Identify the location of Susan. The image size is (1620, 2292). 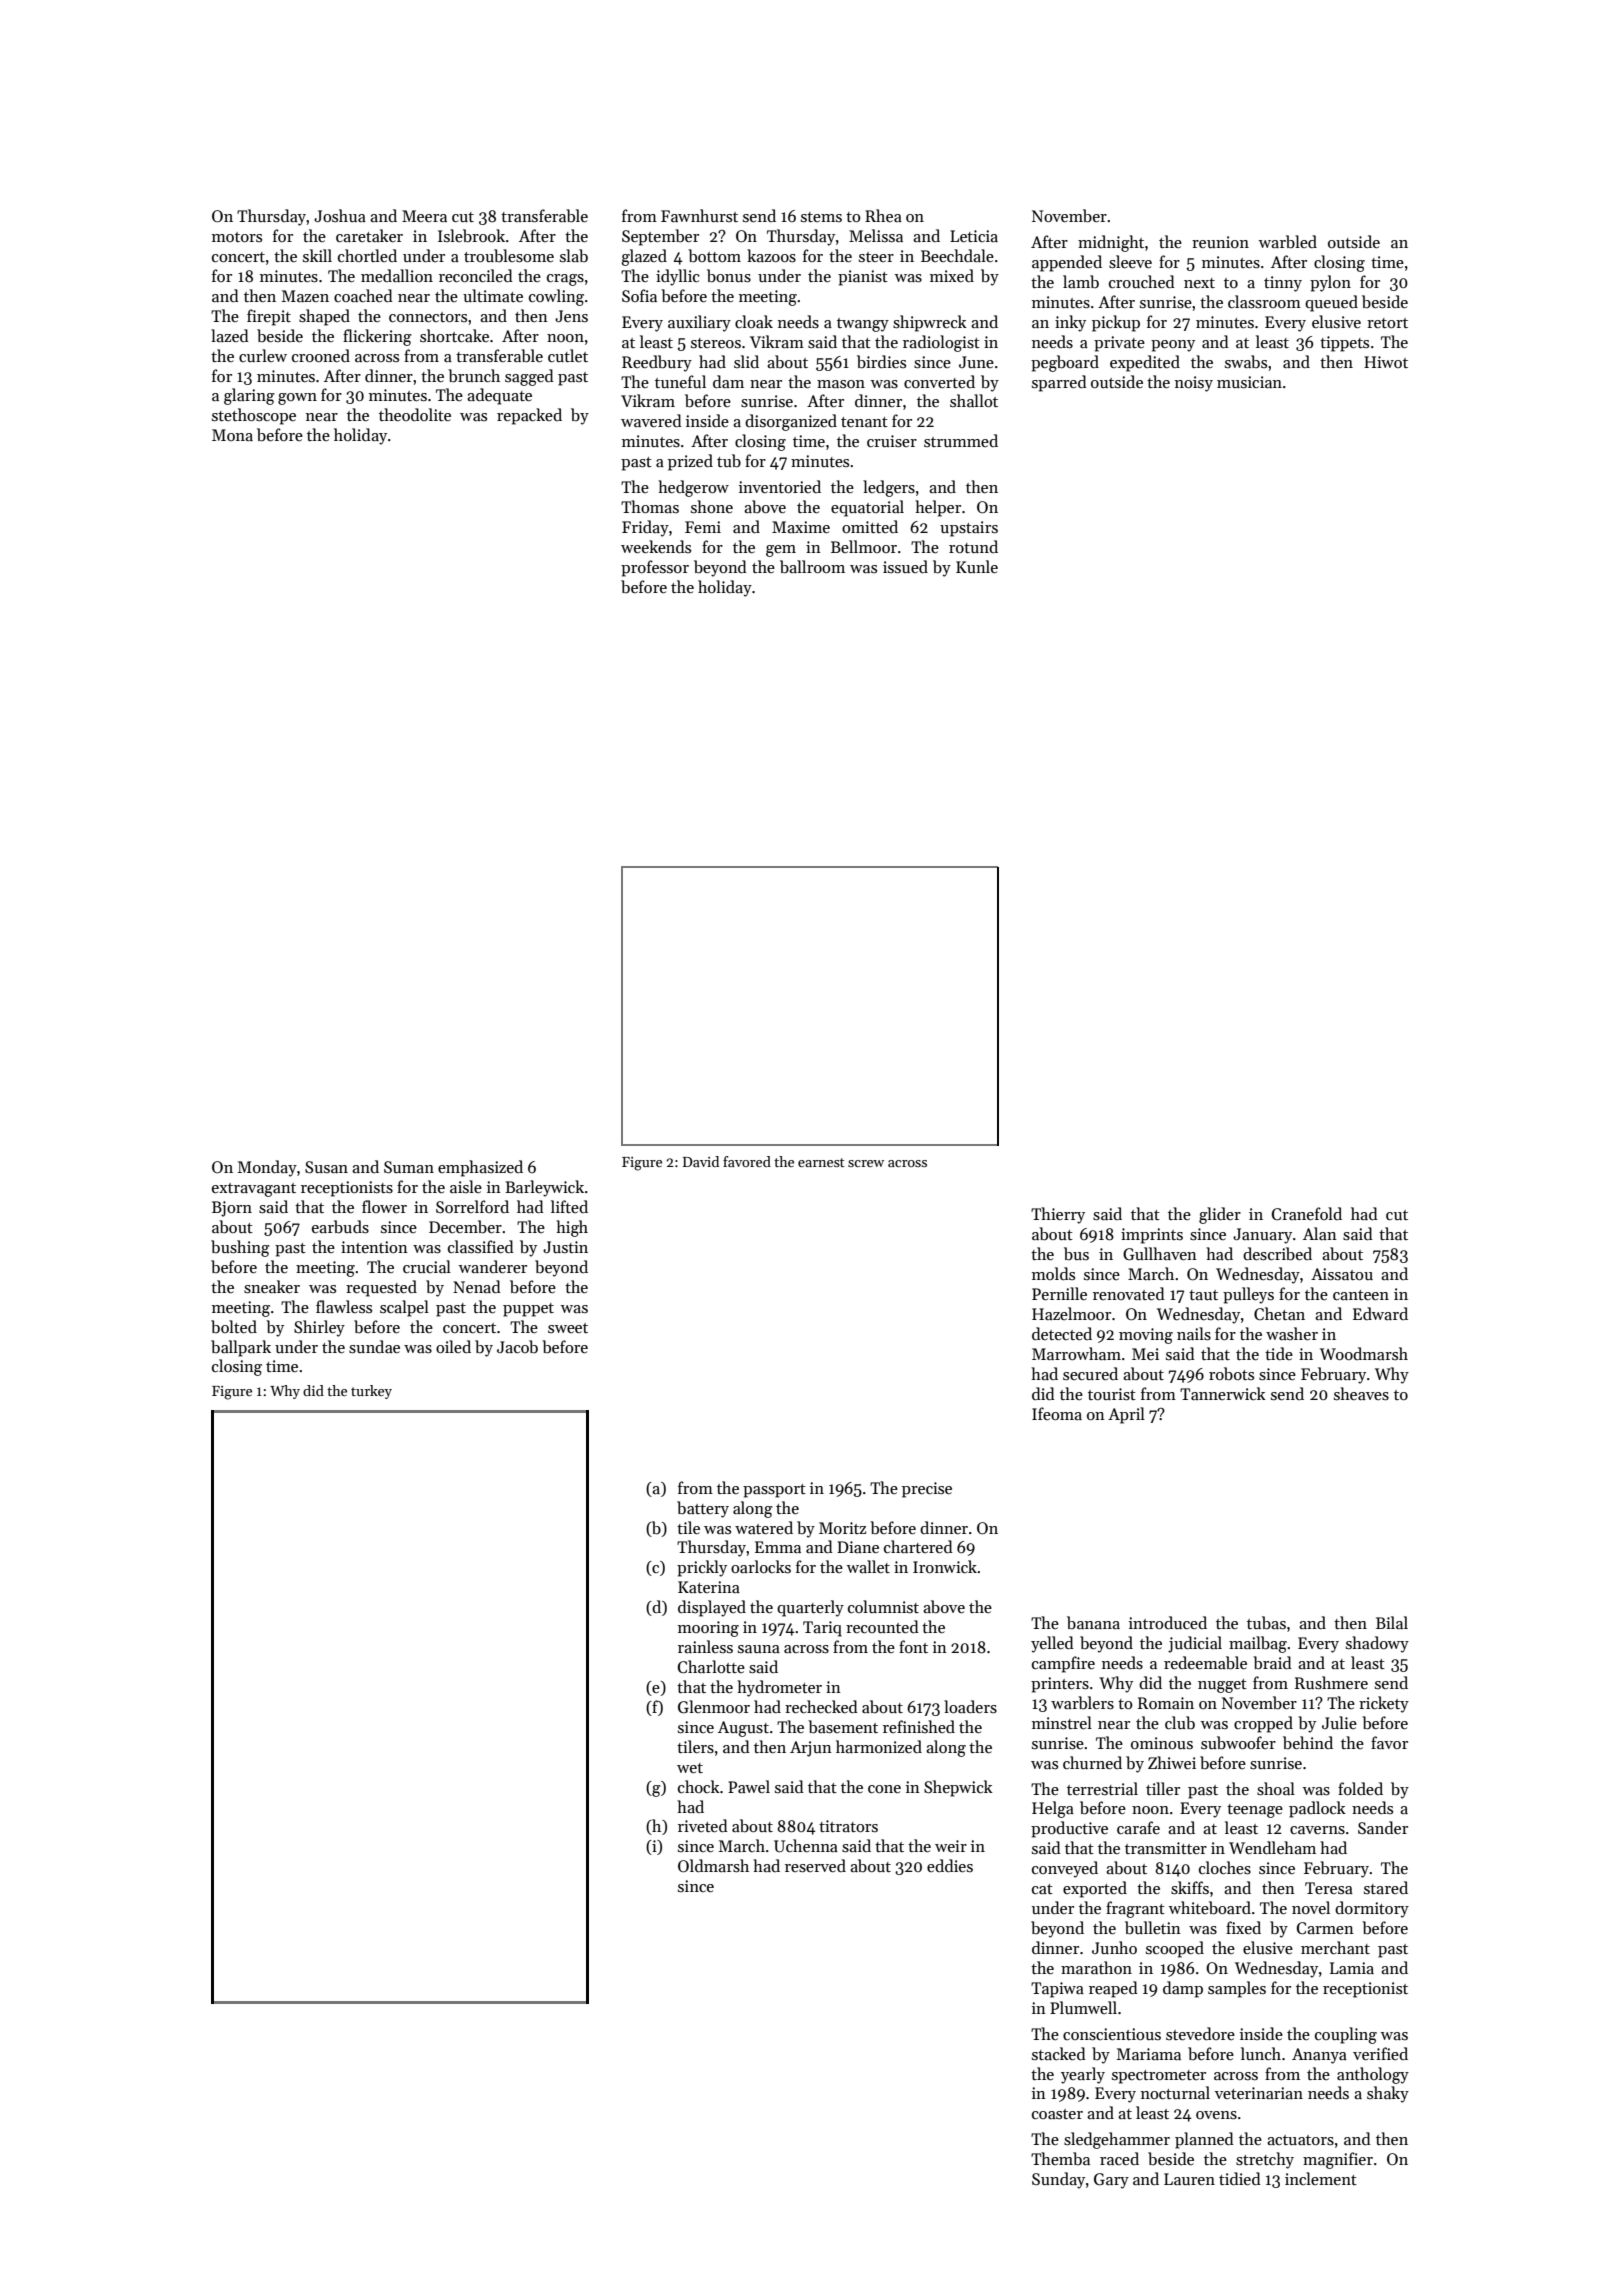
(326, 1167).
